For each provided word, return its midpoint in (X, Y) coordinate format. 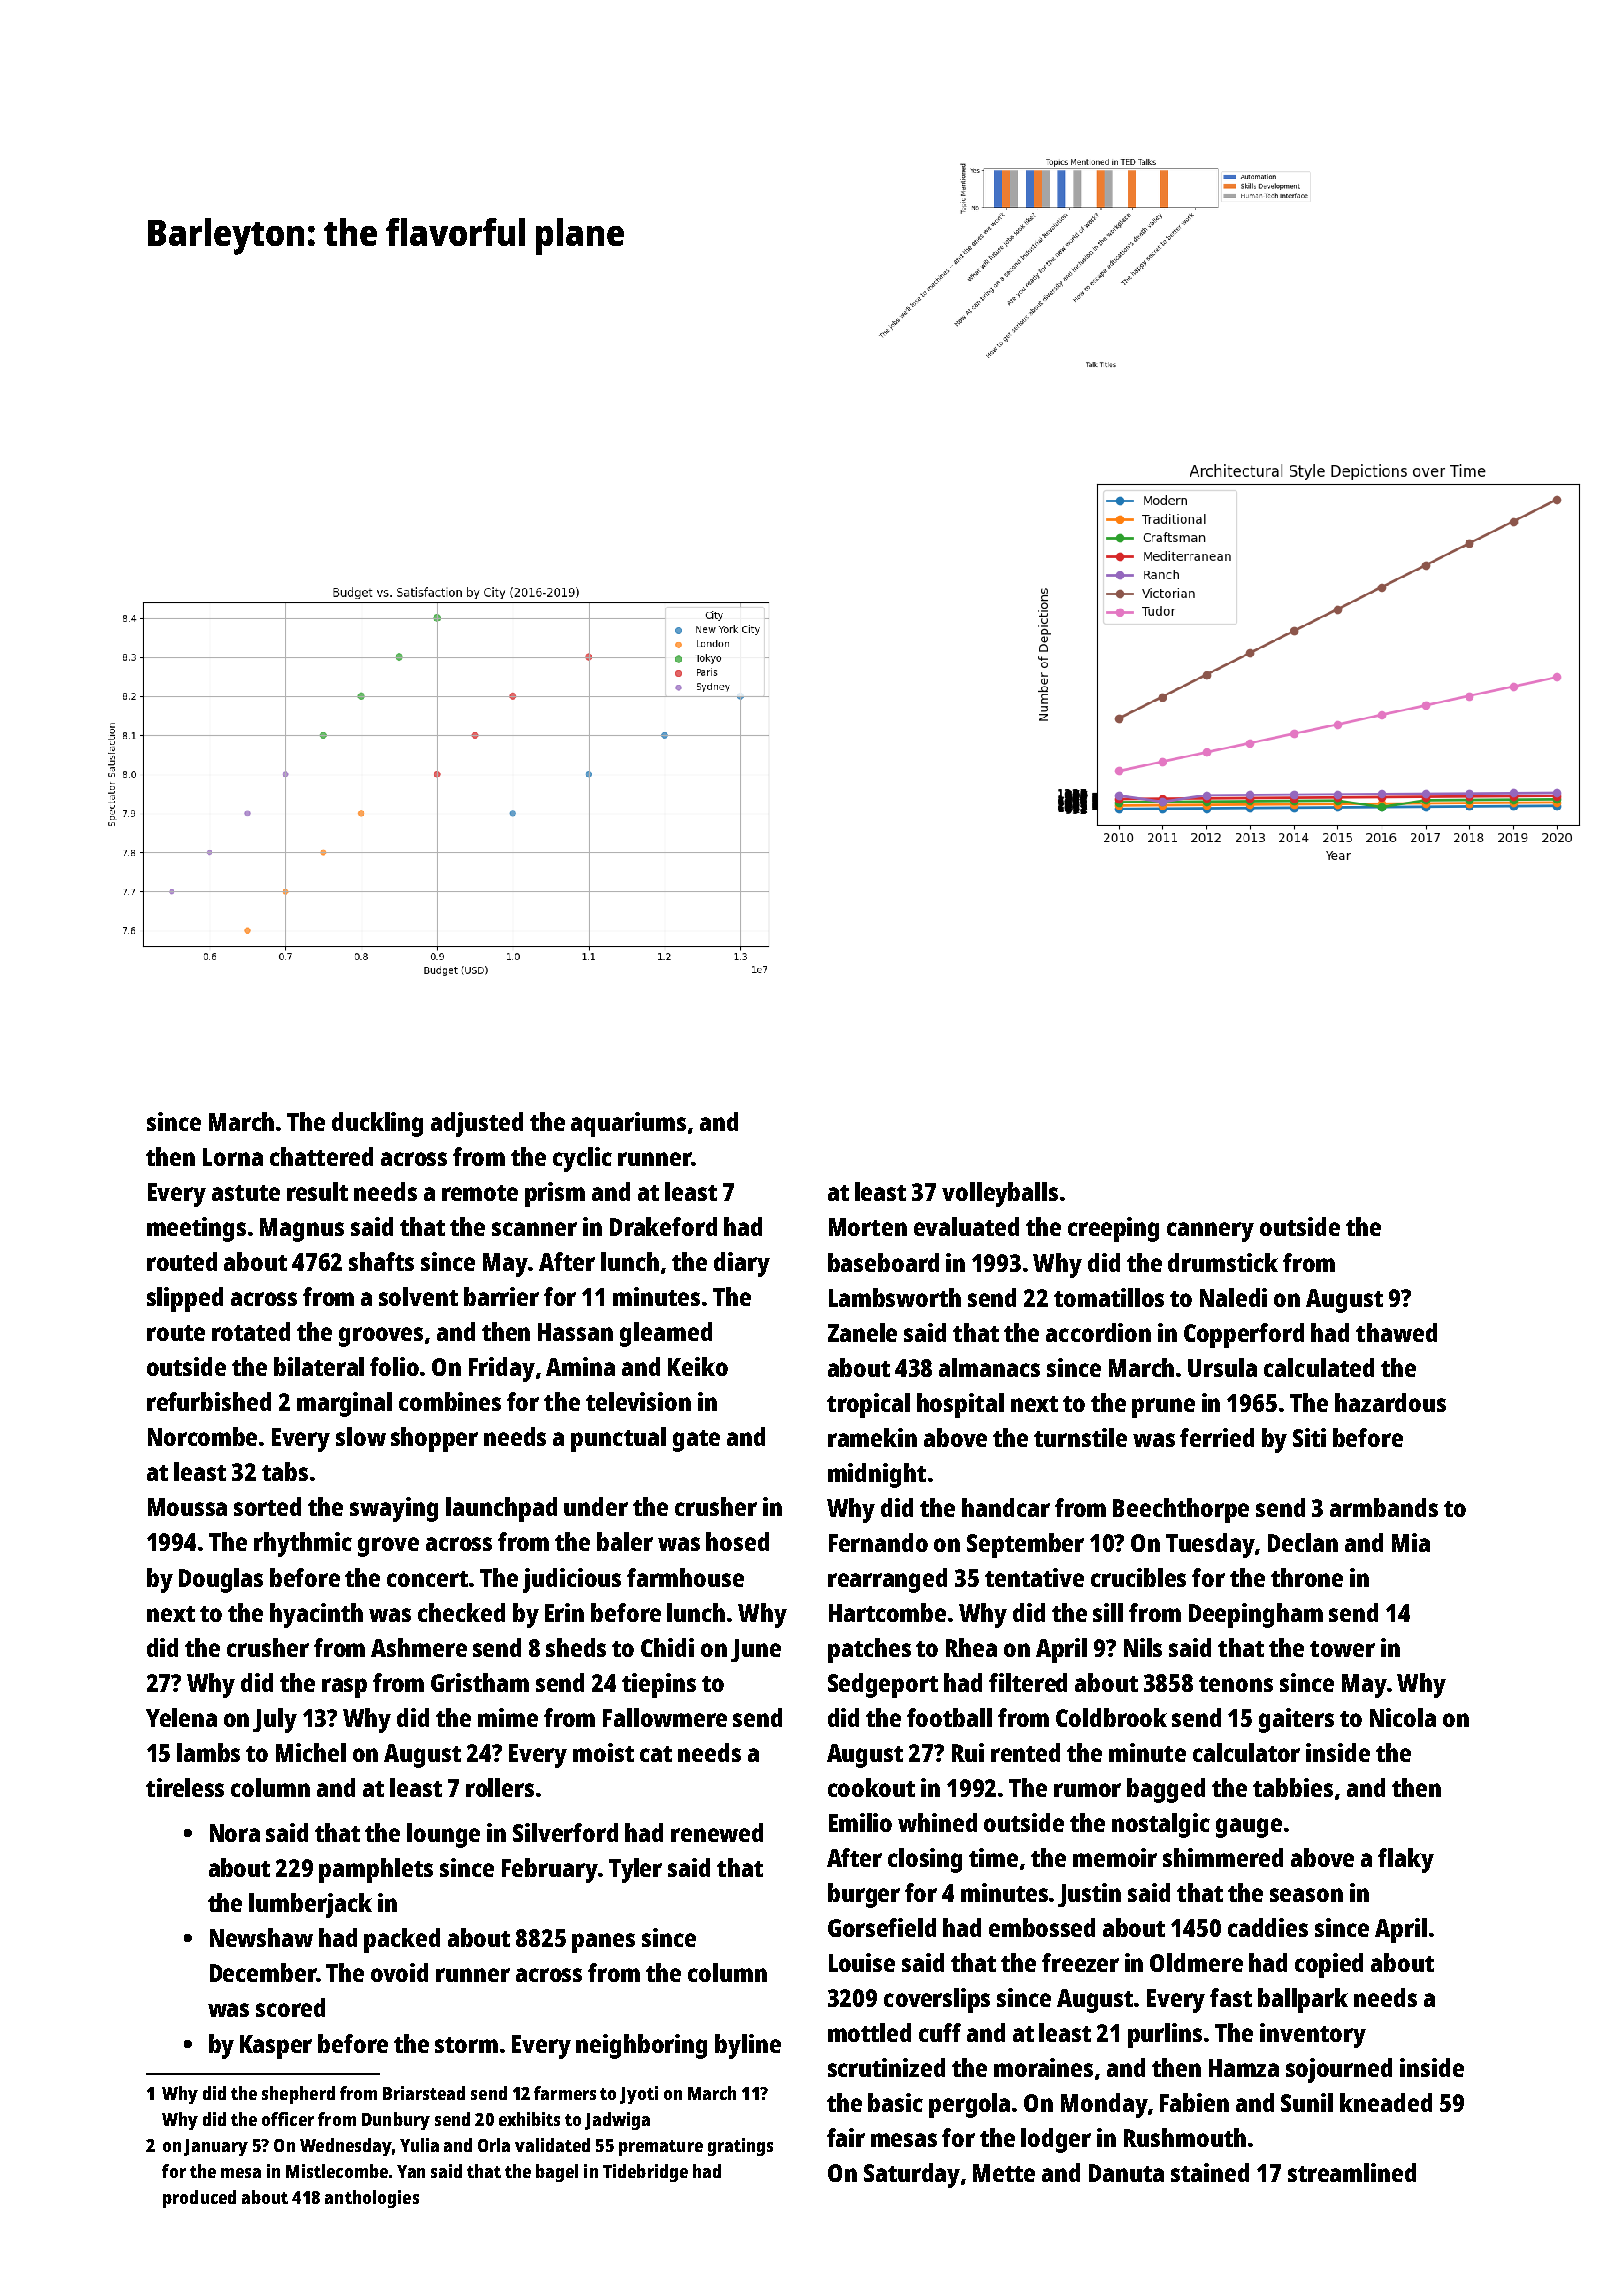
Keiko (698, 1366)
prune (1163, 1408)
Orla (494, 2145)
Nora (235, 1833)
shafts (381, 1261)
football (949, 1717)
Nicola (1403, 1717)
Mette (1004, 2173)
